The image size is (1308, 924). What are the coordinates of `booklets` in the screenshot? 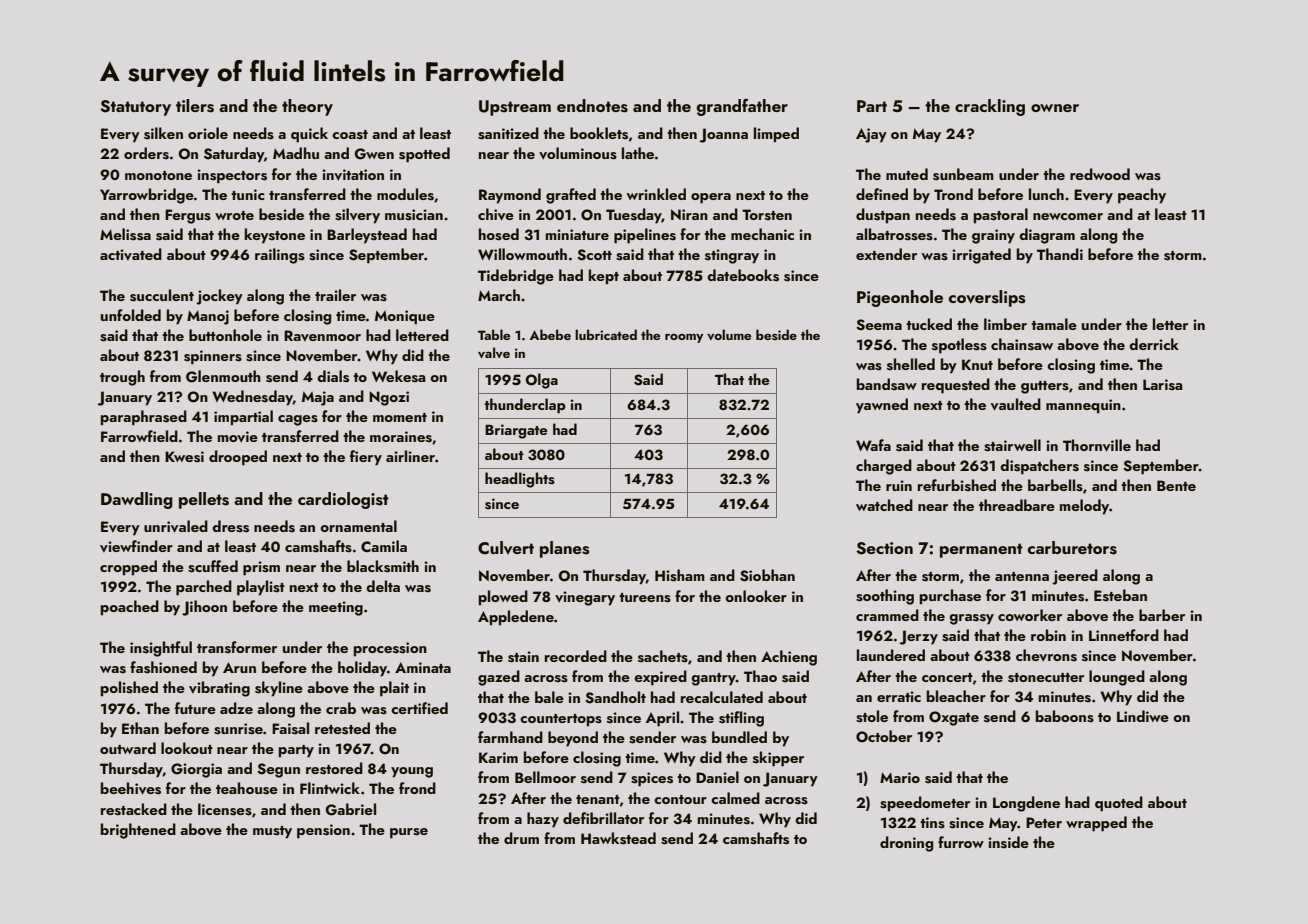 It's located at (599, 133).
